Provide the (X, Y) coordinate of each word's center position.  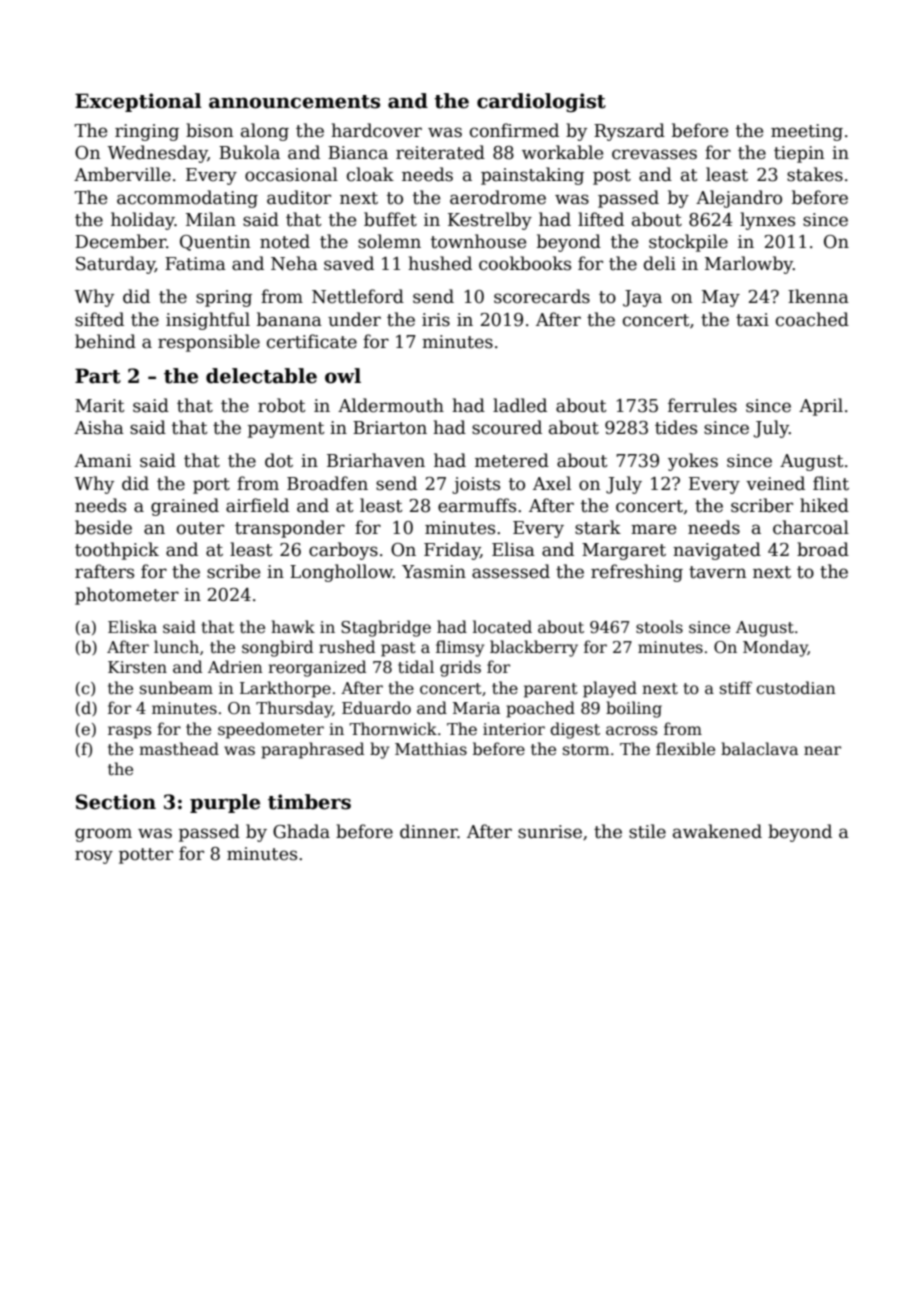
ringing (147, 132)
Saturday (115, 265)
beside (103, 527)
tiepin (799, 154)
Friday (452, 551)
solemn (389, 241)
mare (653, 529)
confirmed (514, 130)
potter (146, 856)
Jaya (642, 298)
